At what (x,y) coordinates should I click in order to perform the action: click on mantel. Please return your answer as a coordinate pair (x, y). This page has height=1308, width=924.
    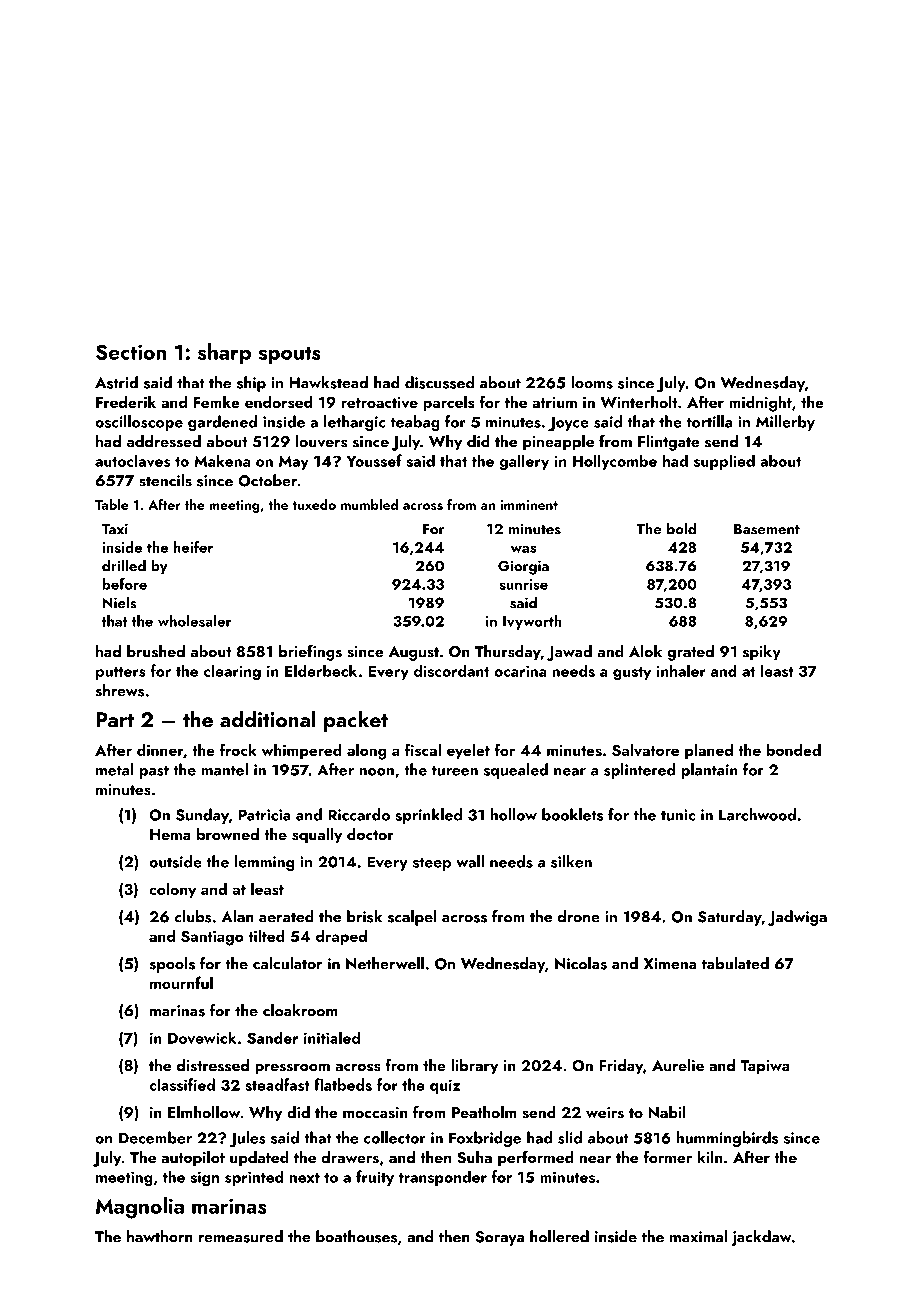
    Looking at the image, I should click on (224, 769).
